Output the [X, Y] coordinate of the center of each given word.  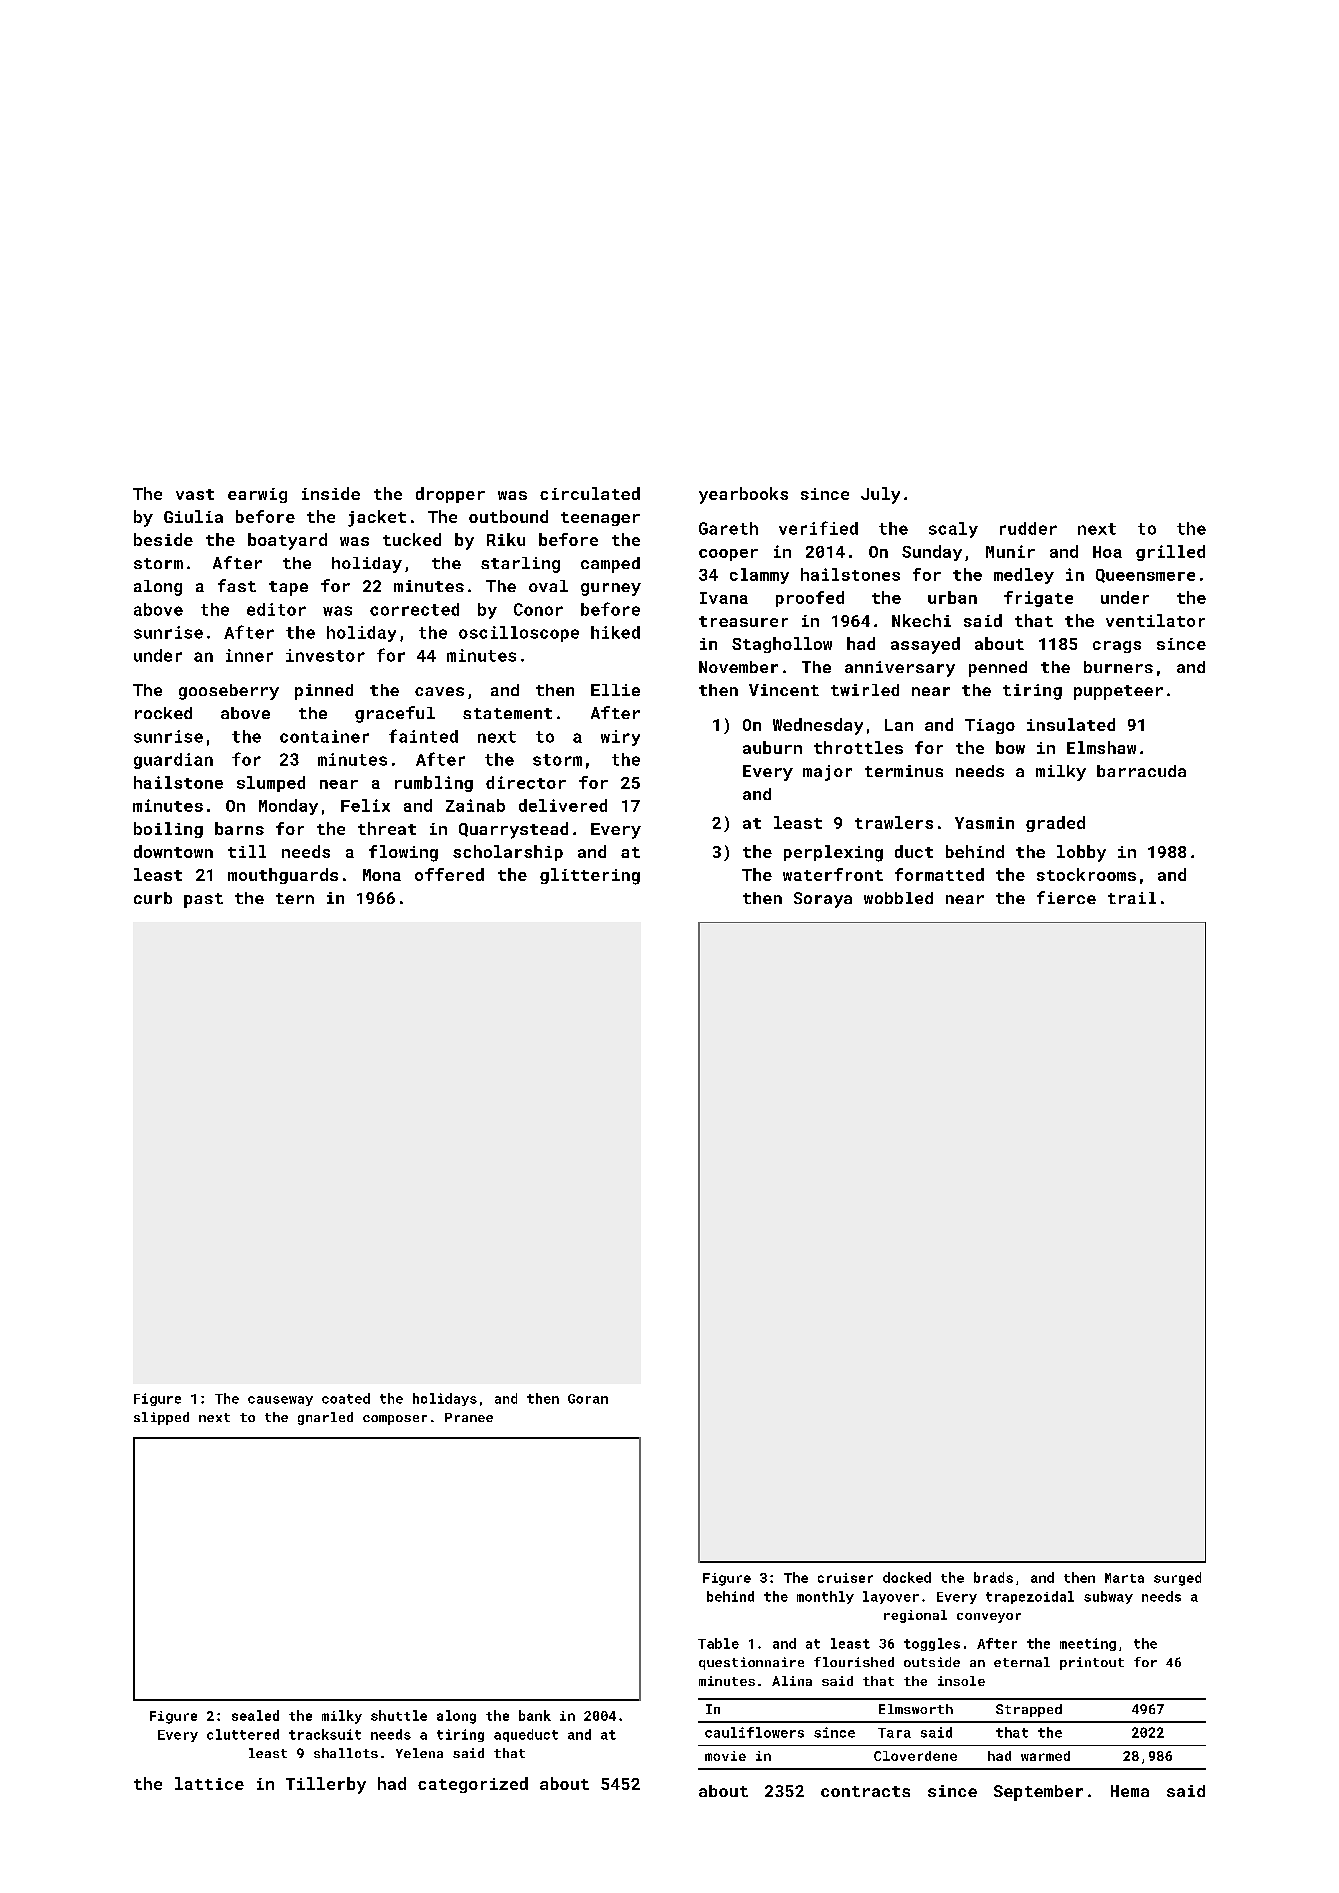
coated [346, 1398]
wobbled [898, 898]
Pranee [469, 1417]
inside [331, 493]
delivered [563, 805]
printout [1092, 1663]
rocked [163, 713]
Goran [588, 1399]
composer [395, 1420]
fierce [1066, 897]
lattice [209, 1783]
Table [718, 1643]
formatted [939, 874]
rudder [1028, 528]
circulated [590, 493]
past [203, 900]
